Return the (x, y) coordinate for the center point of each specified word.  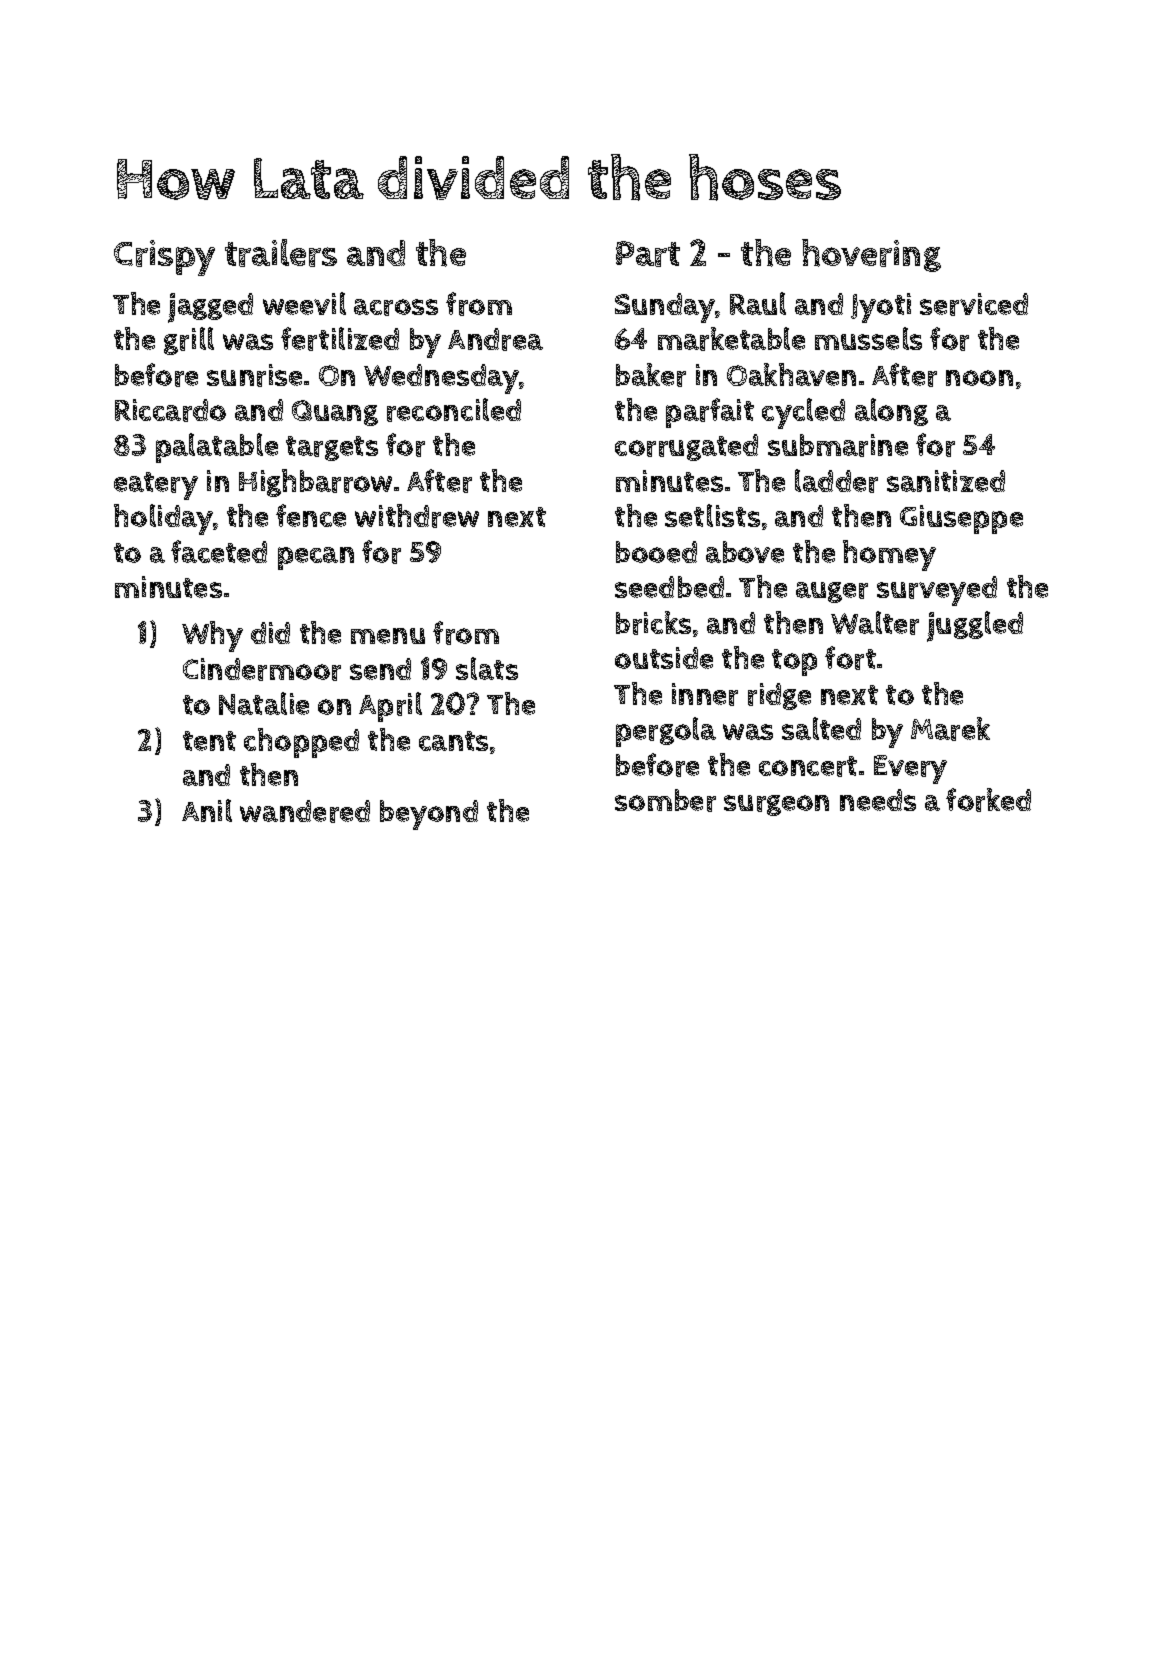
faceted (219, 551)
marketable (731, 339)
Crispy (164, 258)
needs (878, 800)
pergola (666, 732)
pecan (316, 558)
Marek (950, 729)
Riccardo (170, 410)
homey (889, 555)
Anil (207, 810)
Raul (758, 303)
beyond (429, 815)
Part (648, 254)
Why (212, 636)
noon (979, 378)
